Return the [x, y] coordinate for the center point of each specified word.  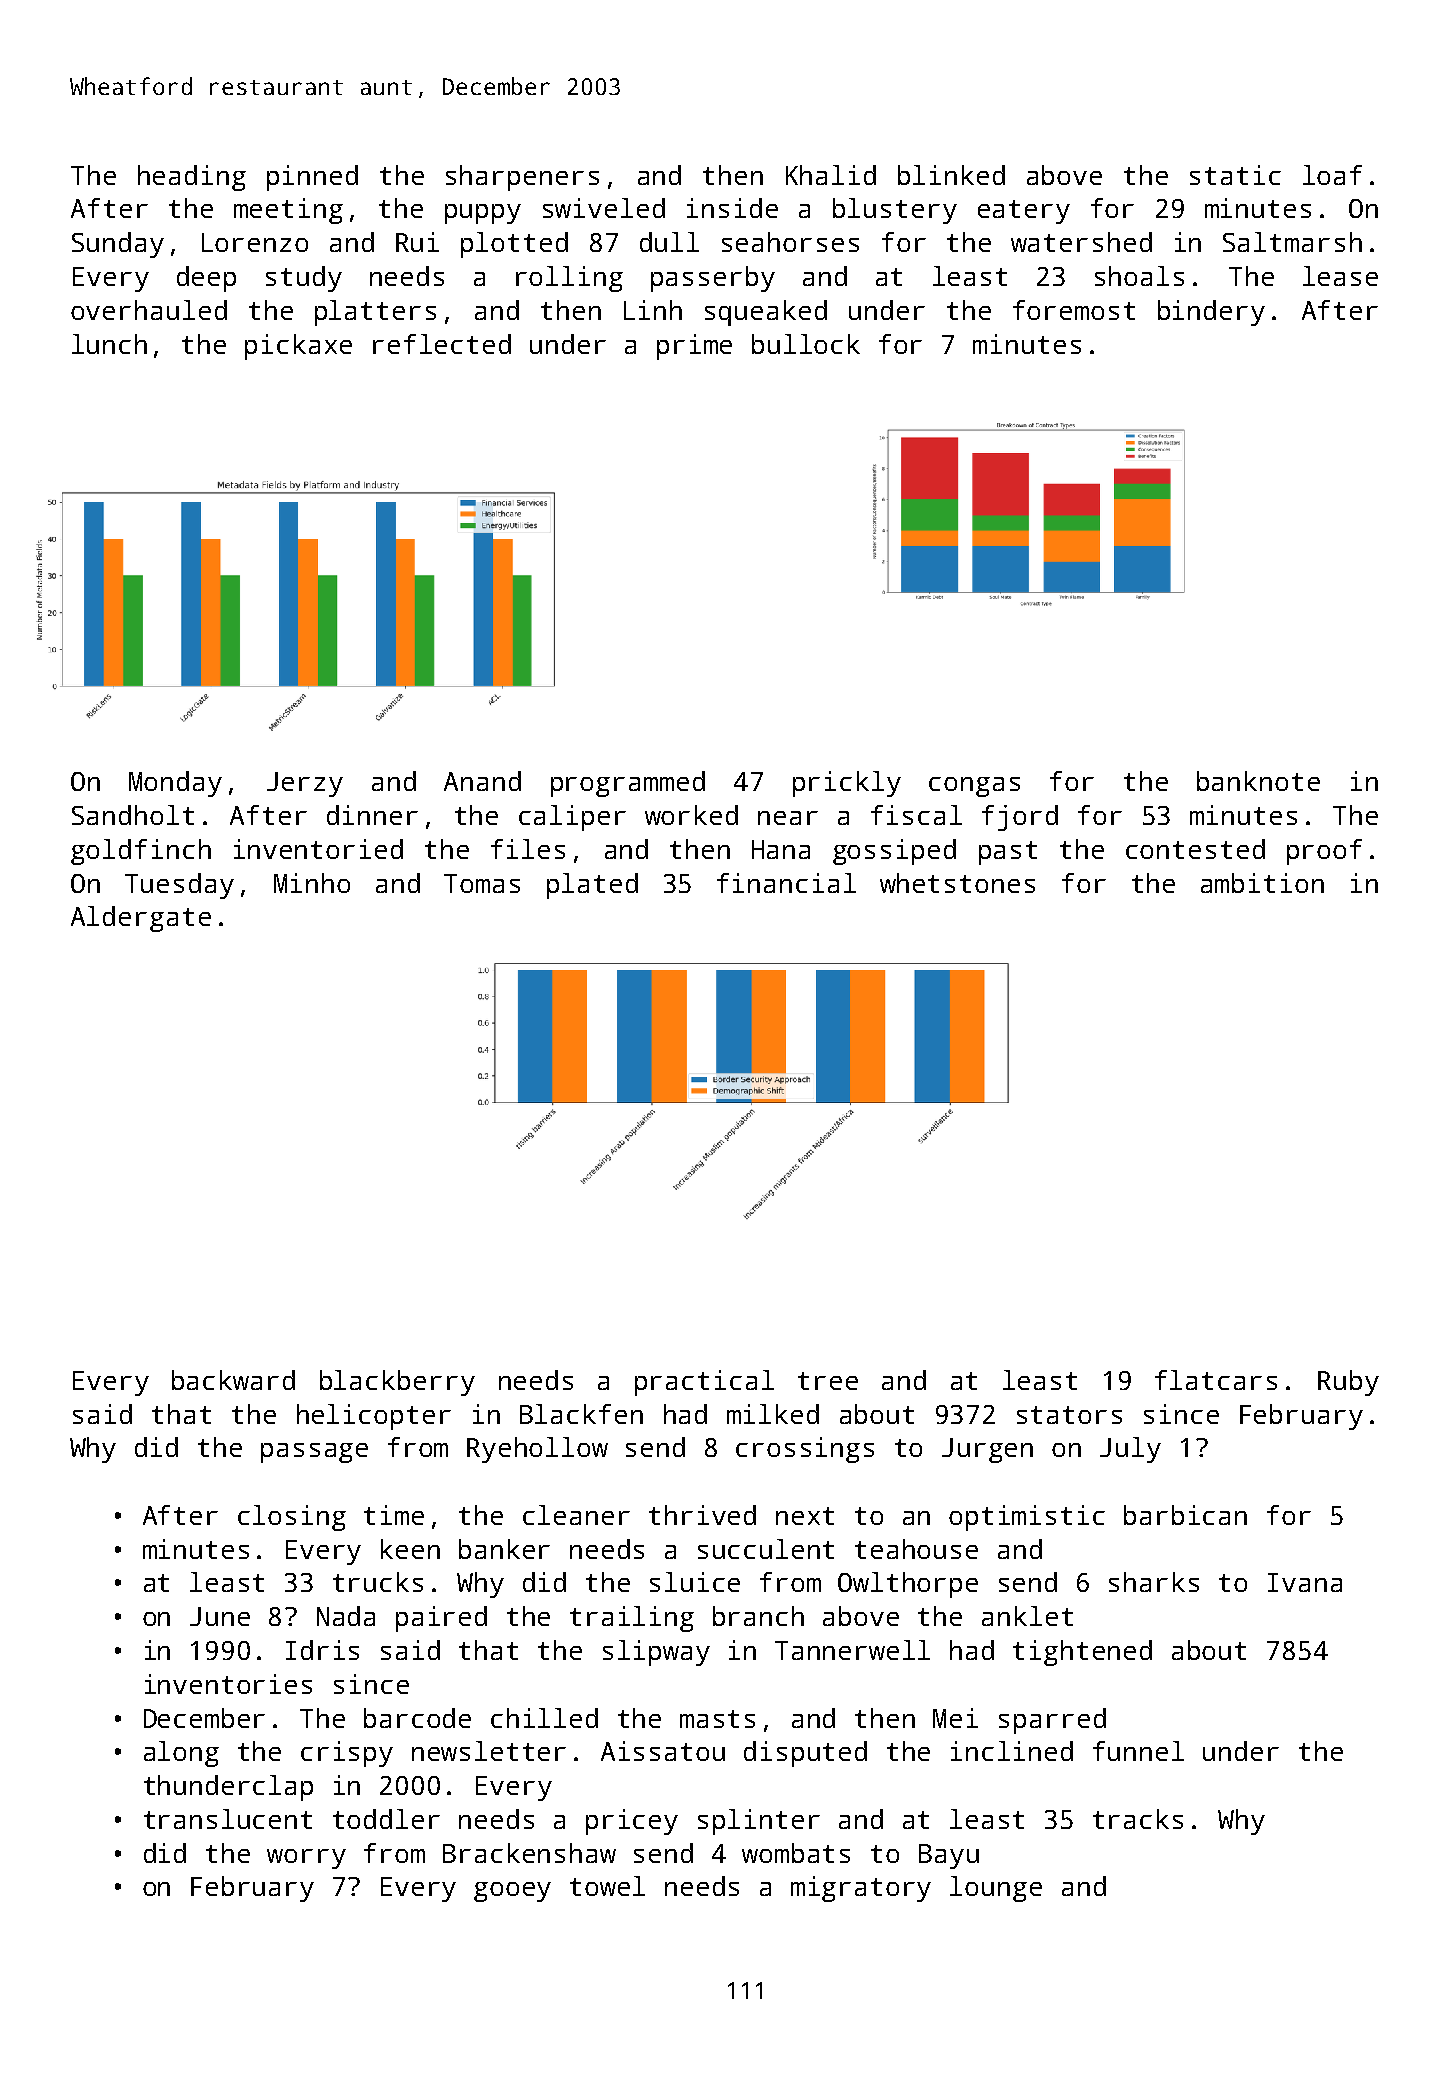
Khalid [831, 175]
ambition [1262, 883]
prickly [847, 784]
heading [192, 178]
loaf [1332, 175]
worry [306, 1859]
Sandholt [133, 815]
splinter [759, 1822]
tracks [1138, 1819]
